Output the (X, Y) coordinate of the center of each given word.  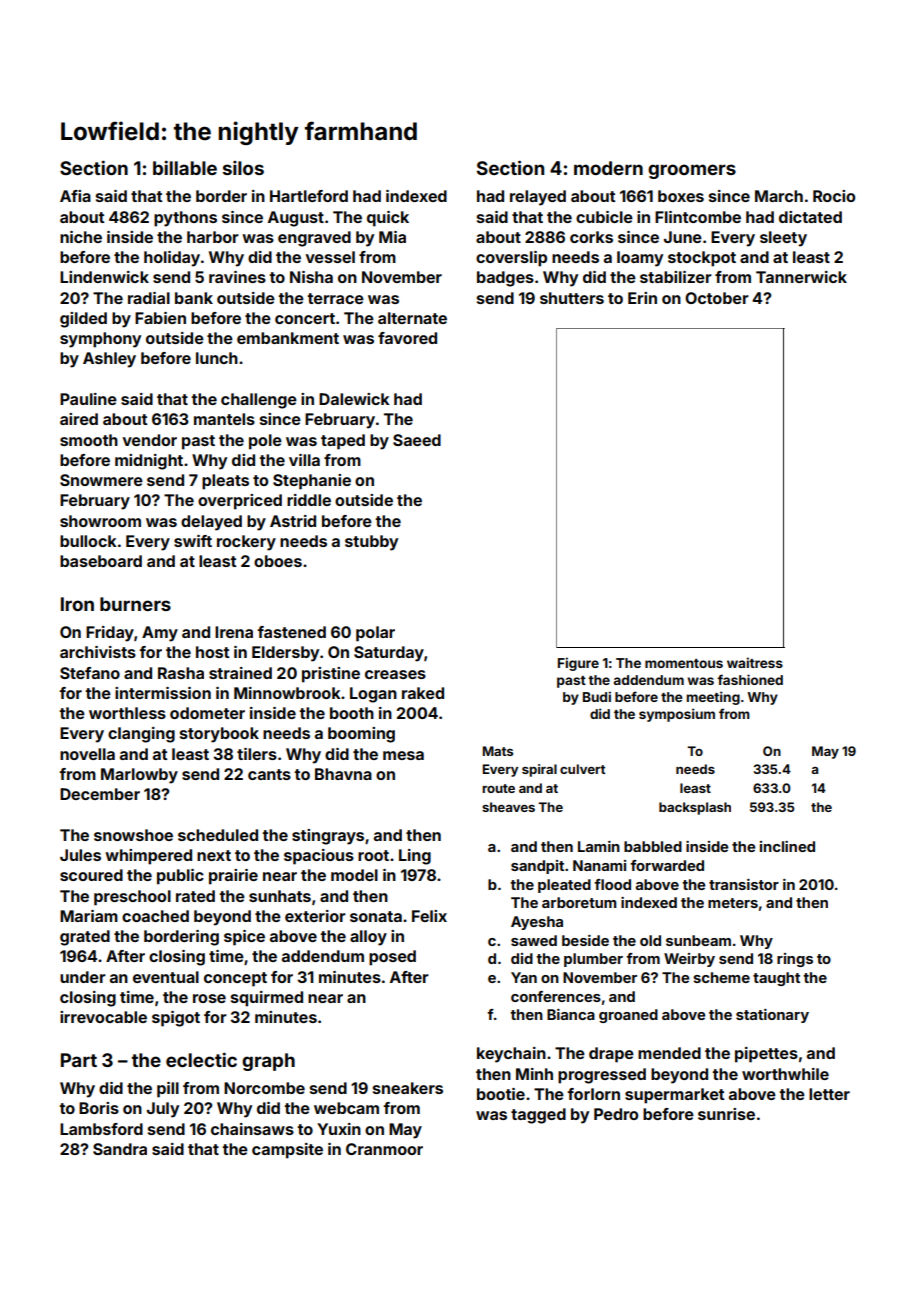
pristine (331, 675)
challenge (259, 401)
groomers (692, 171)
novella (87, 754)
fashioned (750, 679)
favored (407, 338)
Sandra (120, 1149)
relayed (538, 198)
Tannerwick (801, 277)
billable (185, 167)
